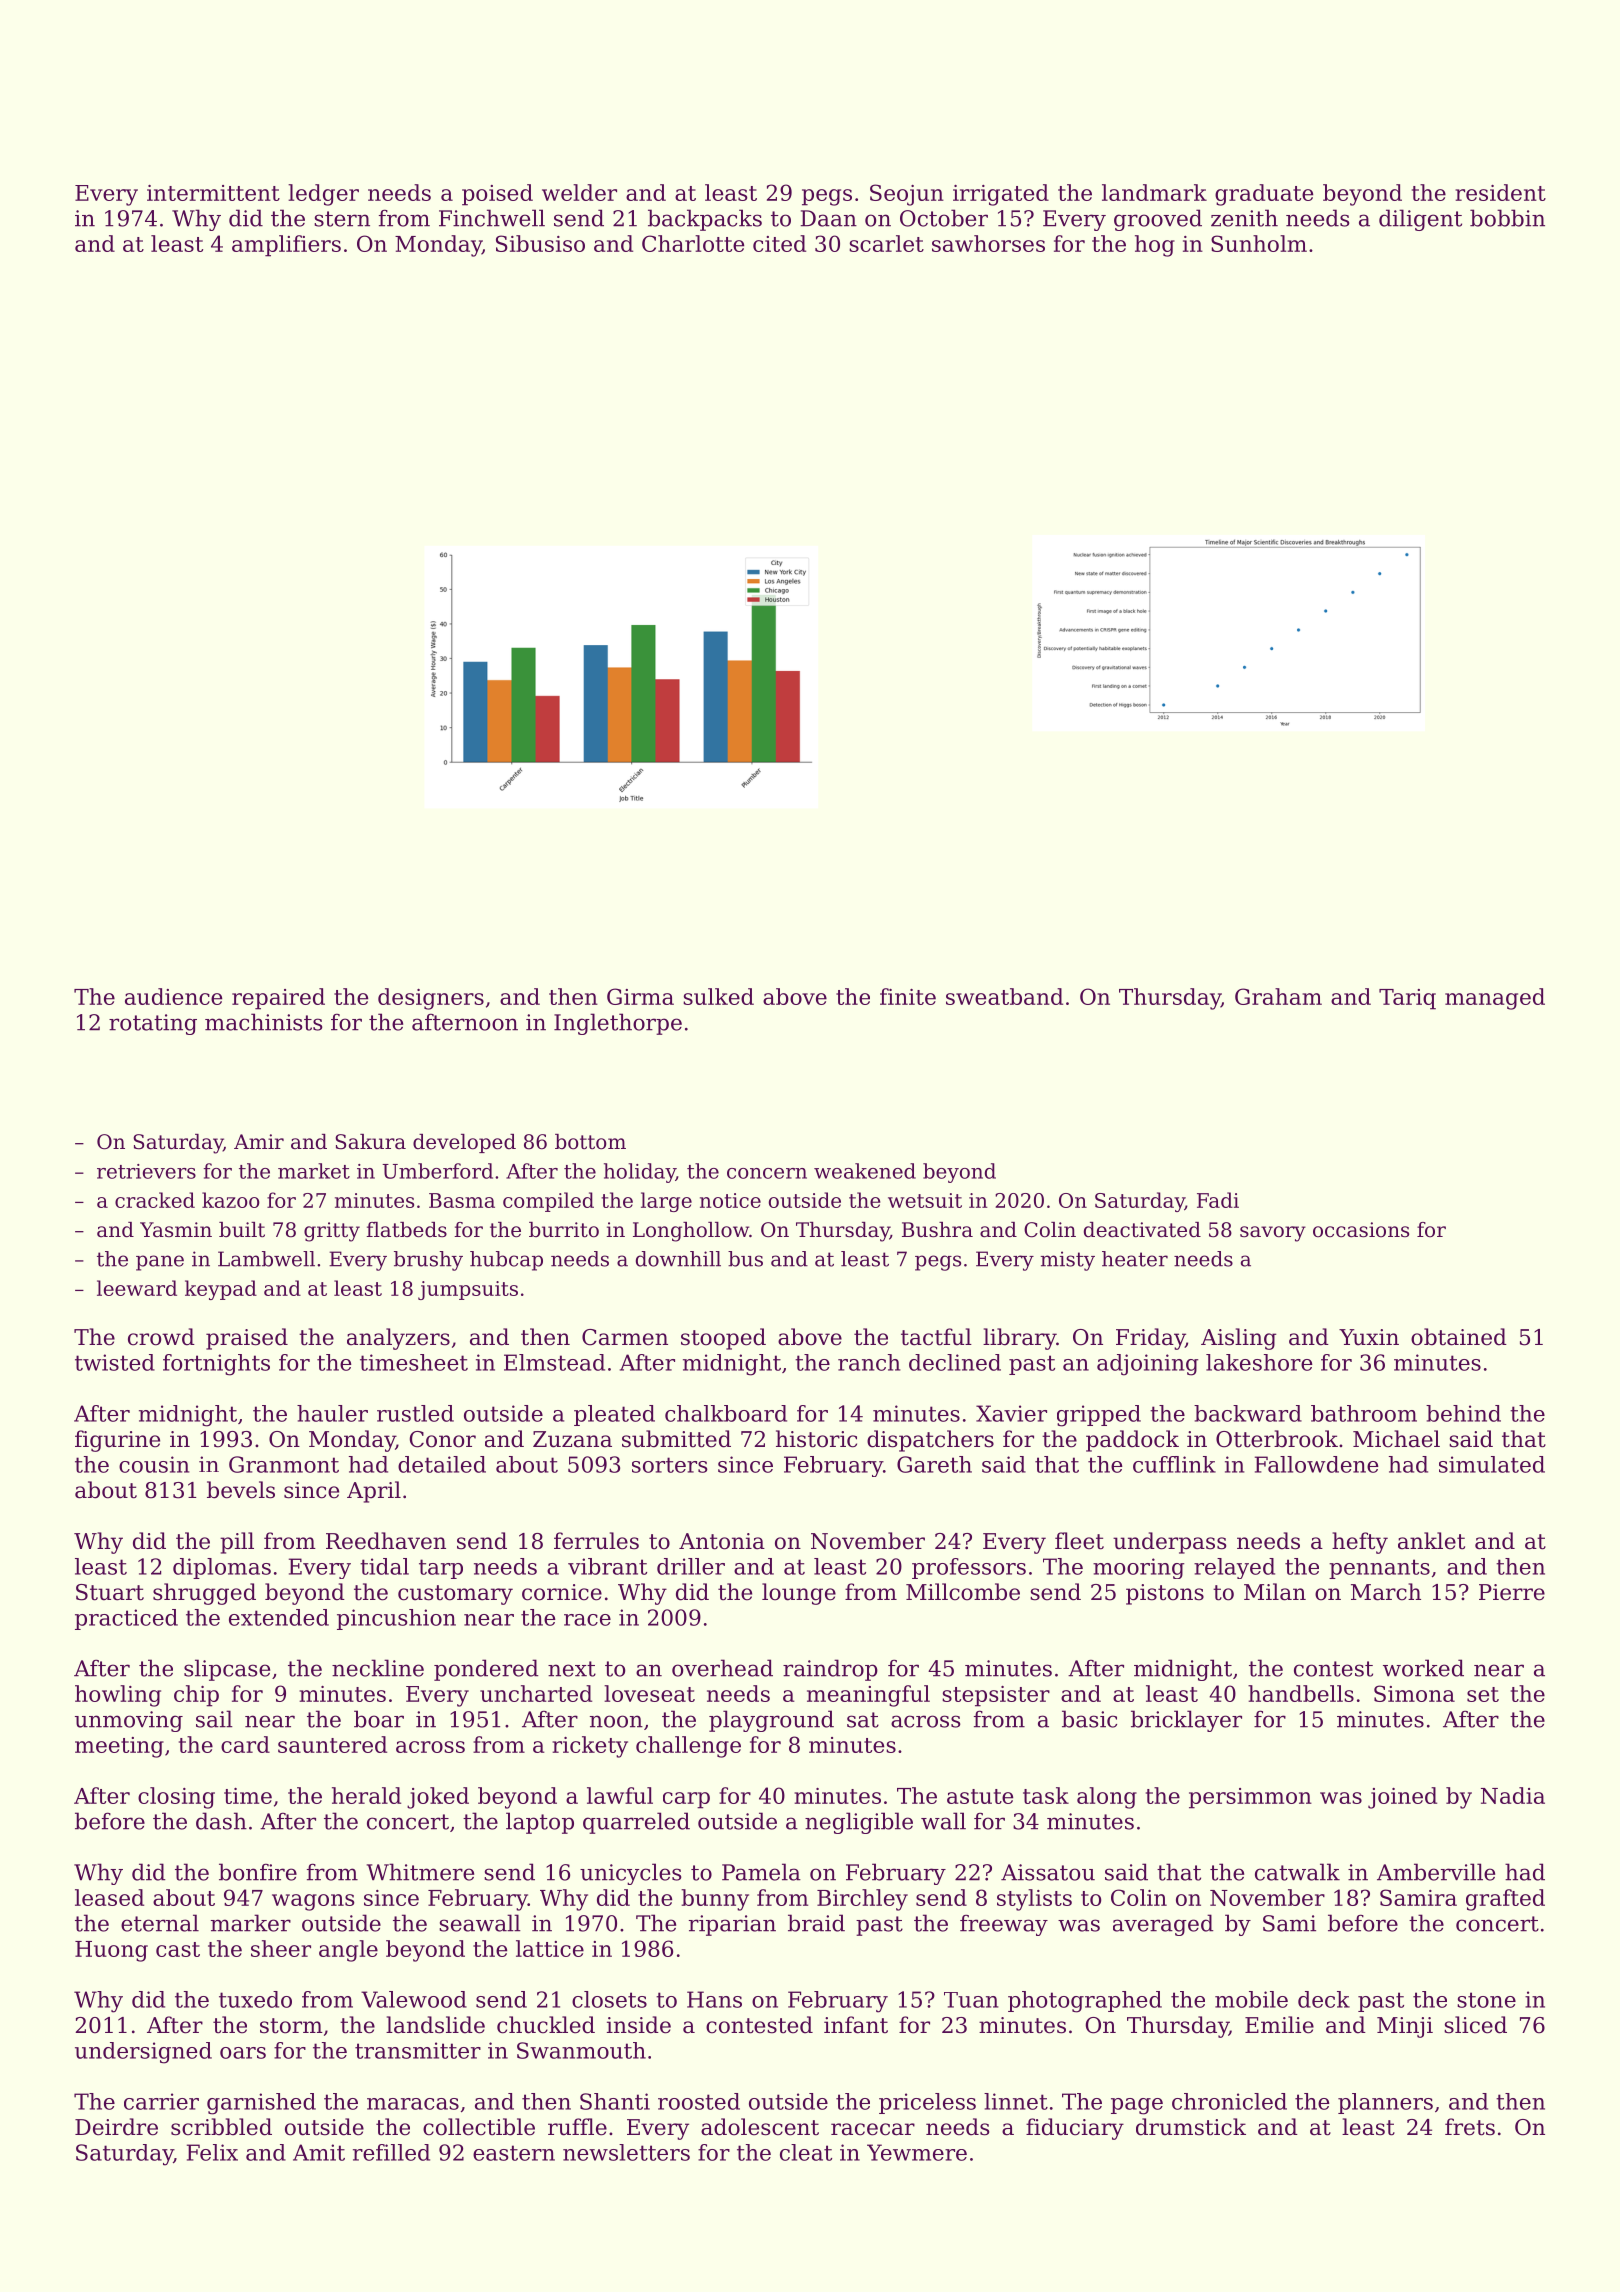 The width and height of the document is (1620, 2292). Describe the element at coordinates (907, 195) in the document. I see `Seojun` at that location.
